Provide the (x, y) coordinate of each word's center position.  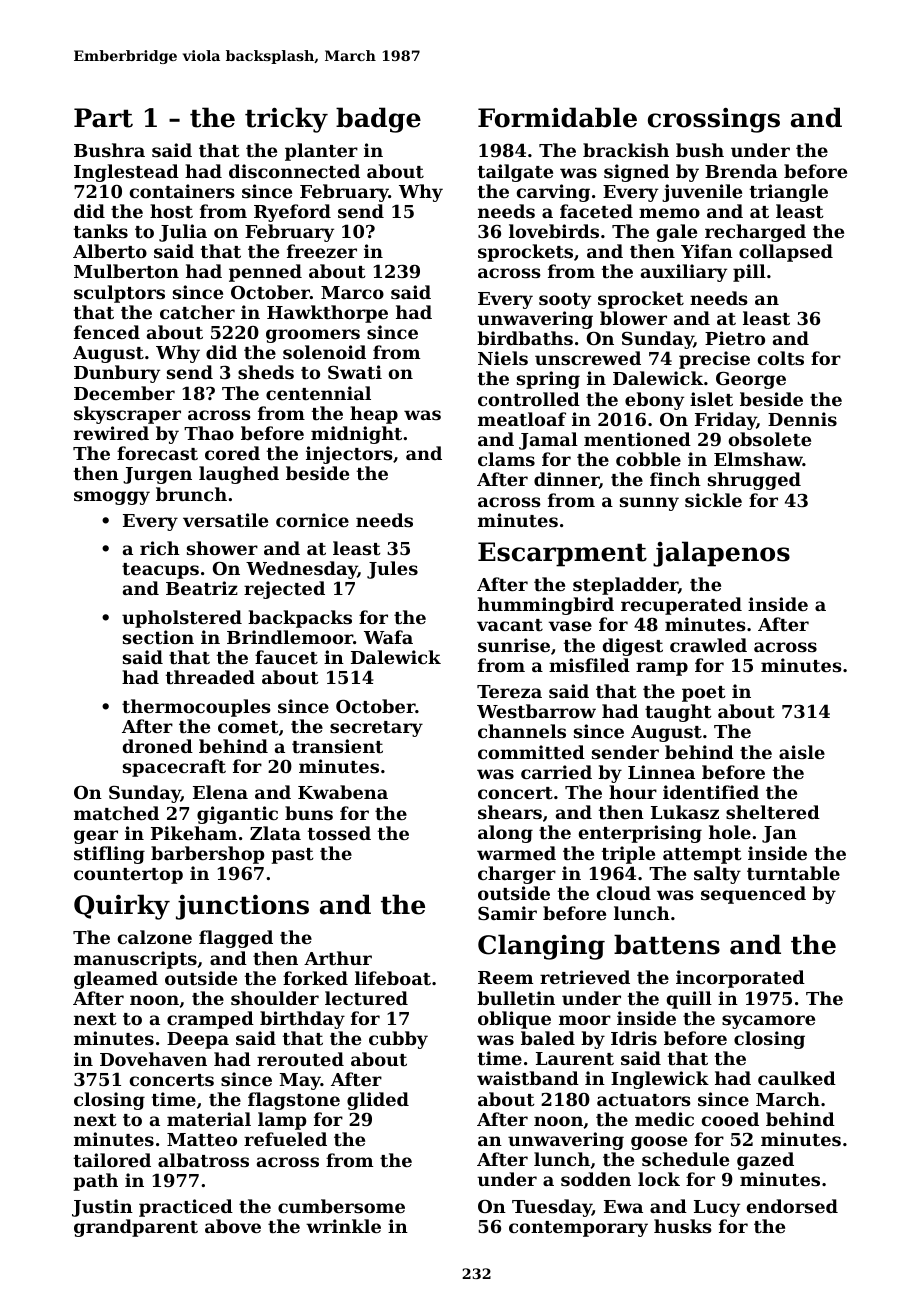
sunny (649, 504)
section (158, 637)
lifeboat (393, 978)
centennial (318, 393)
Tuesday (552, 1208)
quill (689, 1000)
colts (781, 358)
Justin (102, 1208)
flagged (236, 939)
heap (374, 415)
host (171, 211)
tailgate (515, 173)
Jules (392, 570)
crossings (714, 120)
